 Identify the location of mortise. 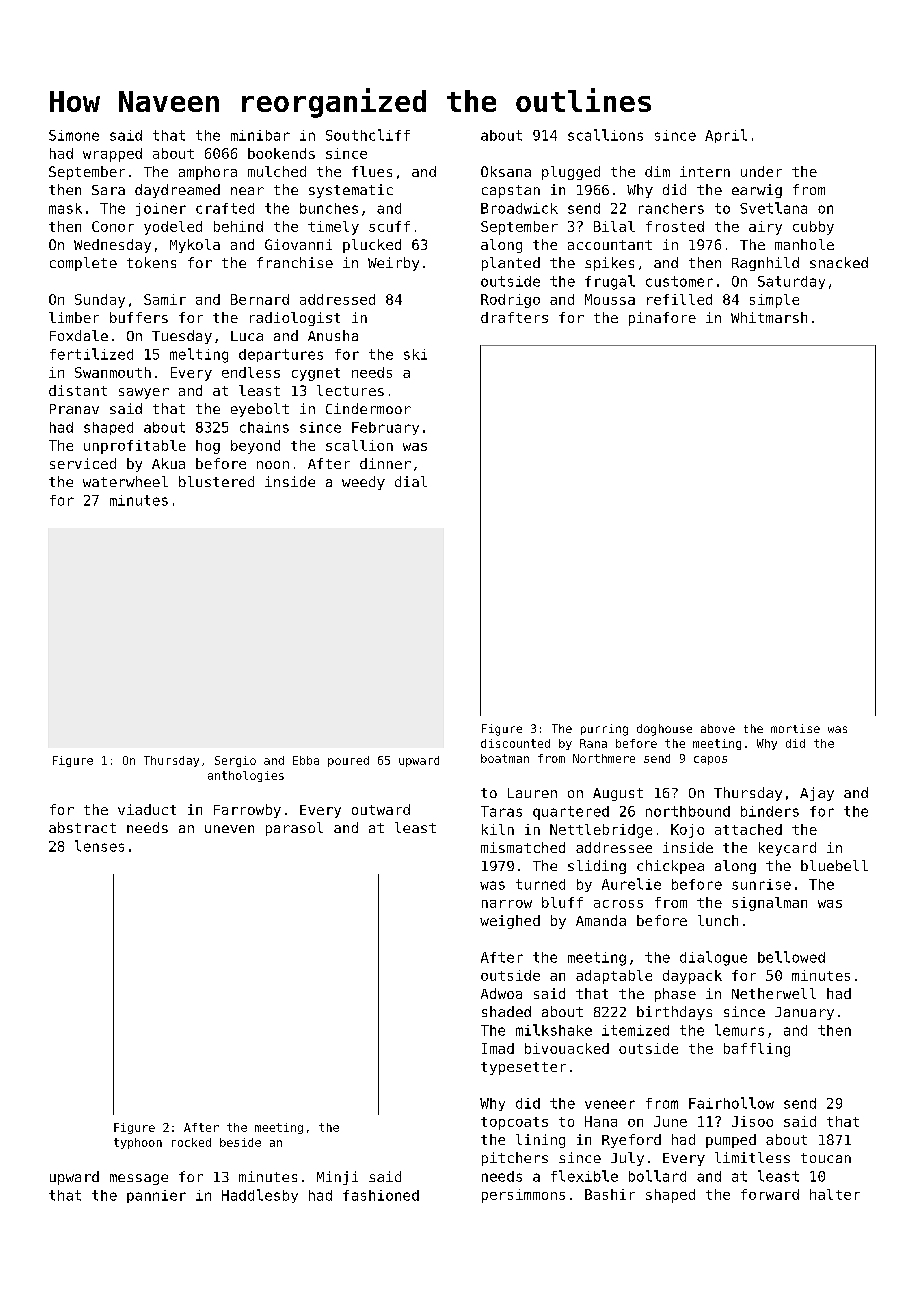
(795, 728).
